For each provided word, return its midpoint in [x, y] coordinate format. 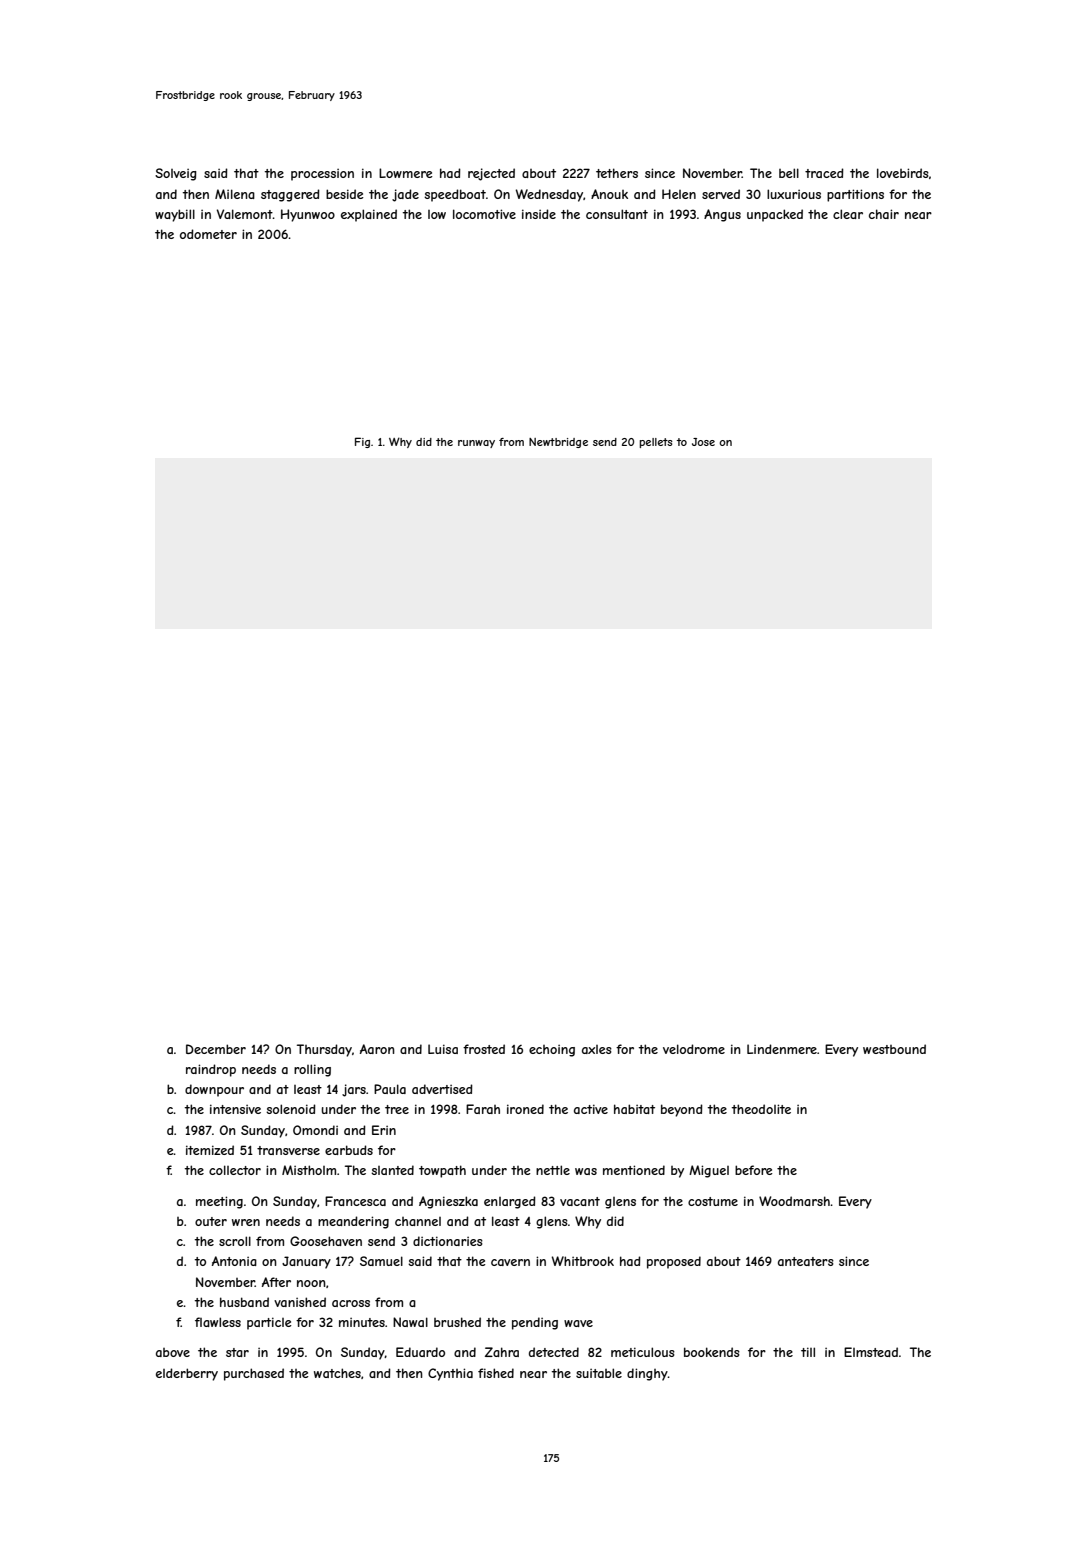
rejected [491, 174]
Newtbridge [558, 443]
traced [824, 173]
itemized [210, 1150]
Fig [362, 442]
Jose [703, 442]
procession [322, 175]
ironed [525, 1109]
